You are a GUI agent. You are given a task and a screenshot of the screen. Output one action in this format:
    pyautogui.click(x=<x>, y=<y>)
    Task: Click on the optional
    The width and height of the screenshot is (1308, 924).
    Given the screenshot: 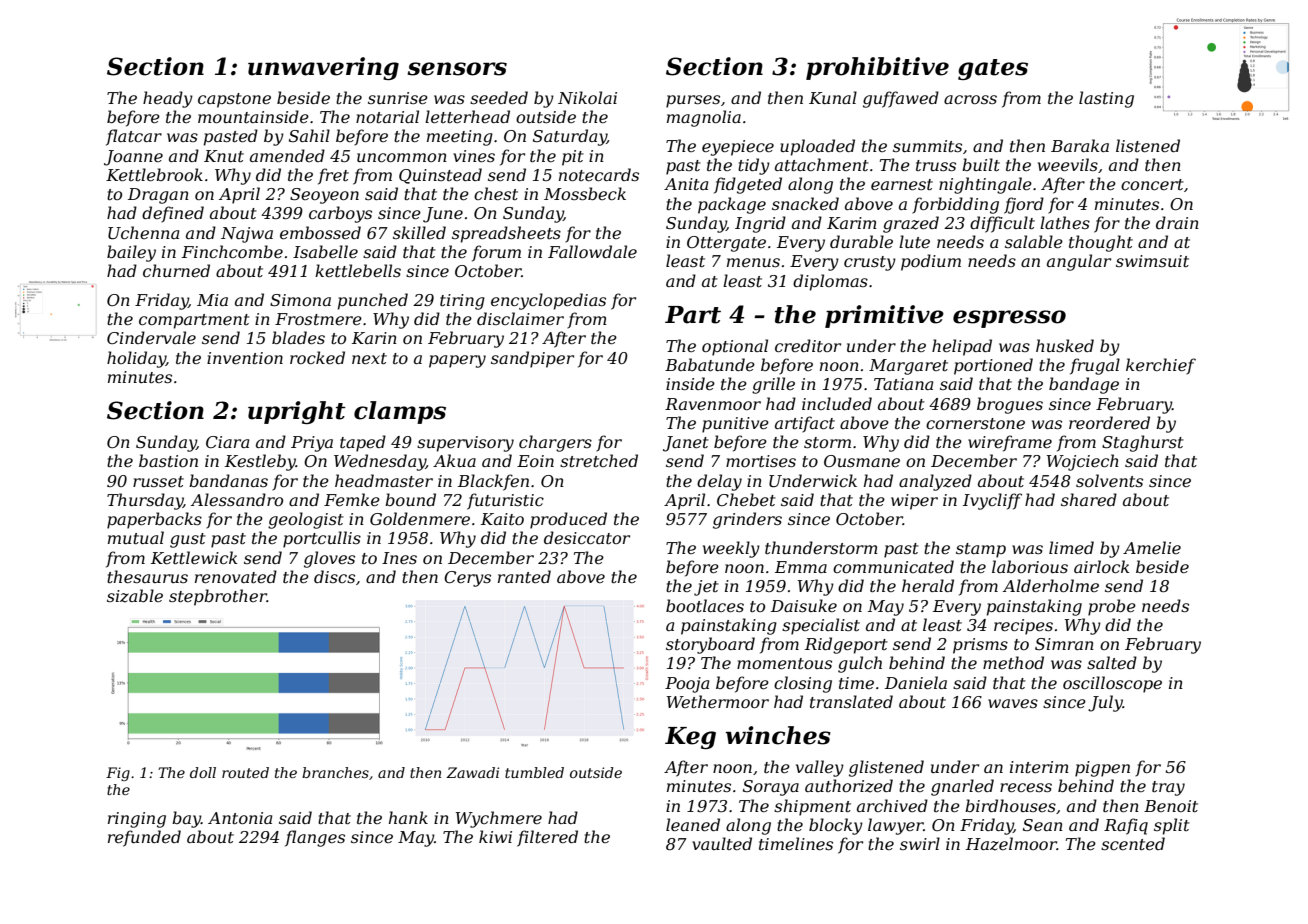 What is the action you would take?
    pyautogui.click(x=735, y=347)
